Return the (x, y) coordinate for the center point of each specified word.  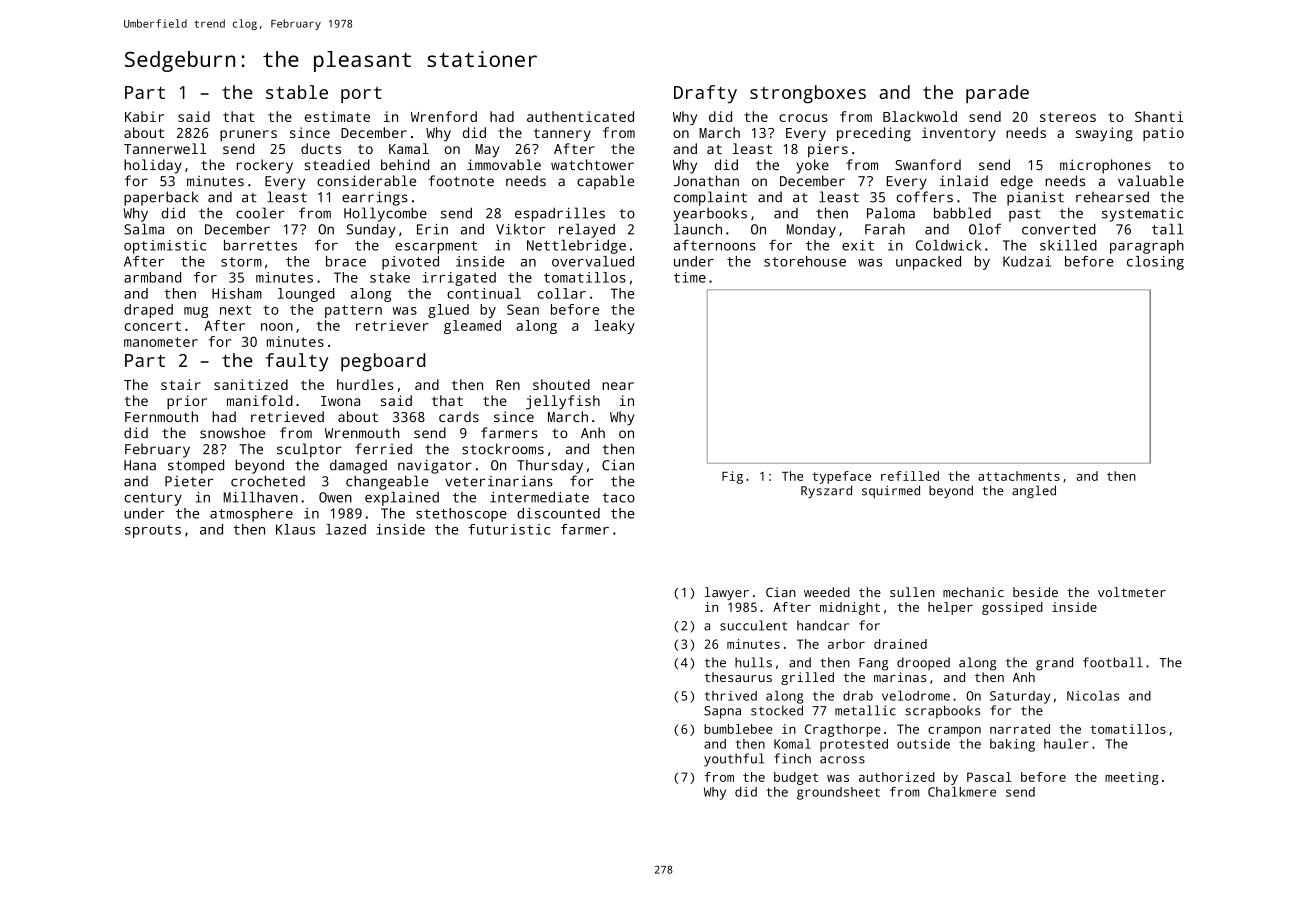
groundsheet (838, 793)
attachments (1019, 476)
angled (1034, 491)
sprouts (153, 531)
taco (618, 498)
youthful (734, 760)
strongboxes (808, 94)
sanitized (251, 384)
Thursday (550, 466)
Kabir (144, 116)
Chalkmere (962, 792)
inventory (959, 134)
